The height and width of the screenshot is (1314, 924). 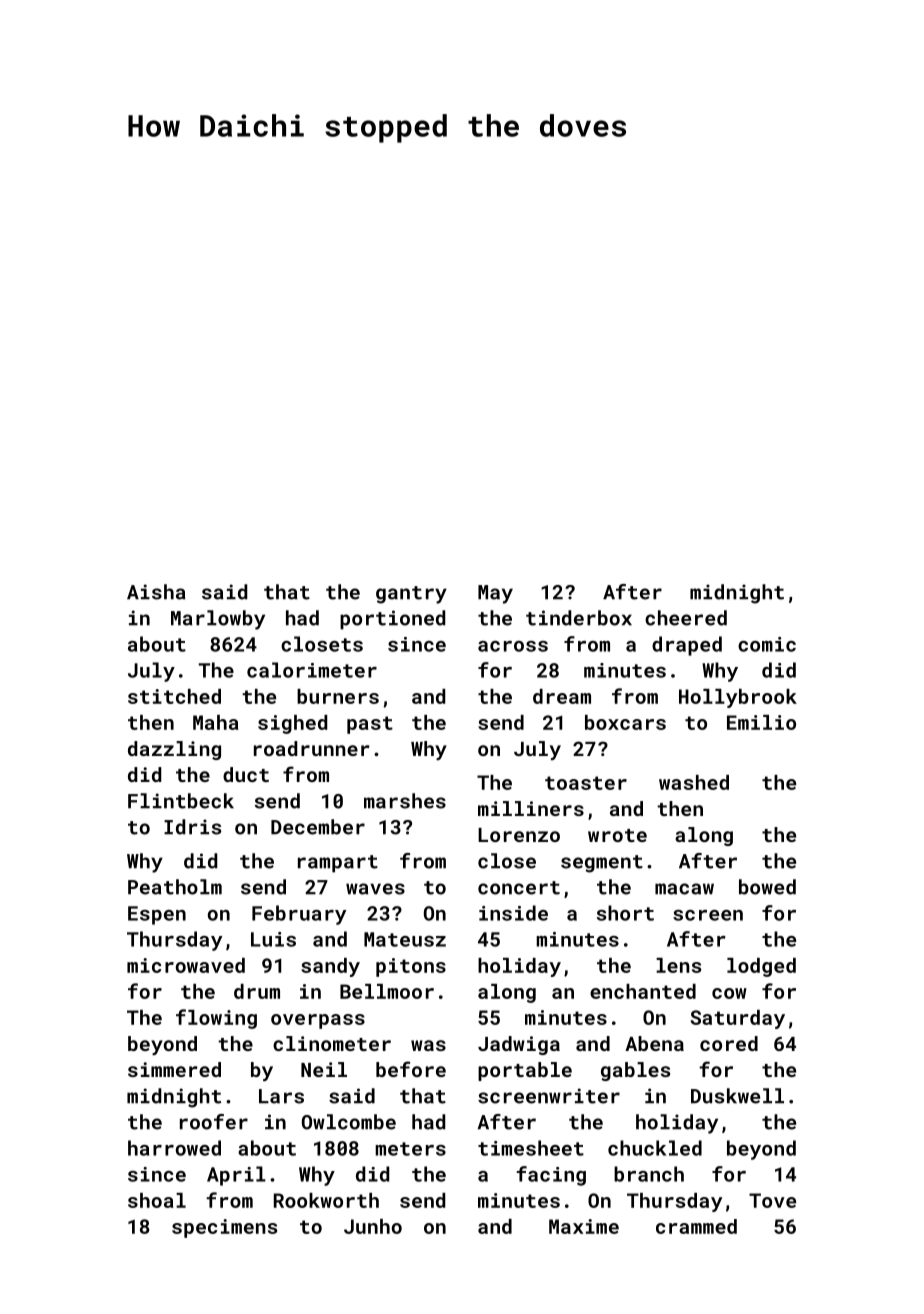 What do you see at coordinates (330, 967) in the screenshot?
I see `sandy` at bounding box center [330, 967].
